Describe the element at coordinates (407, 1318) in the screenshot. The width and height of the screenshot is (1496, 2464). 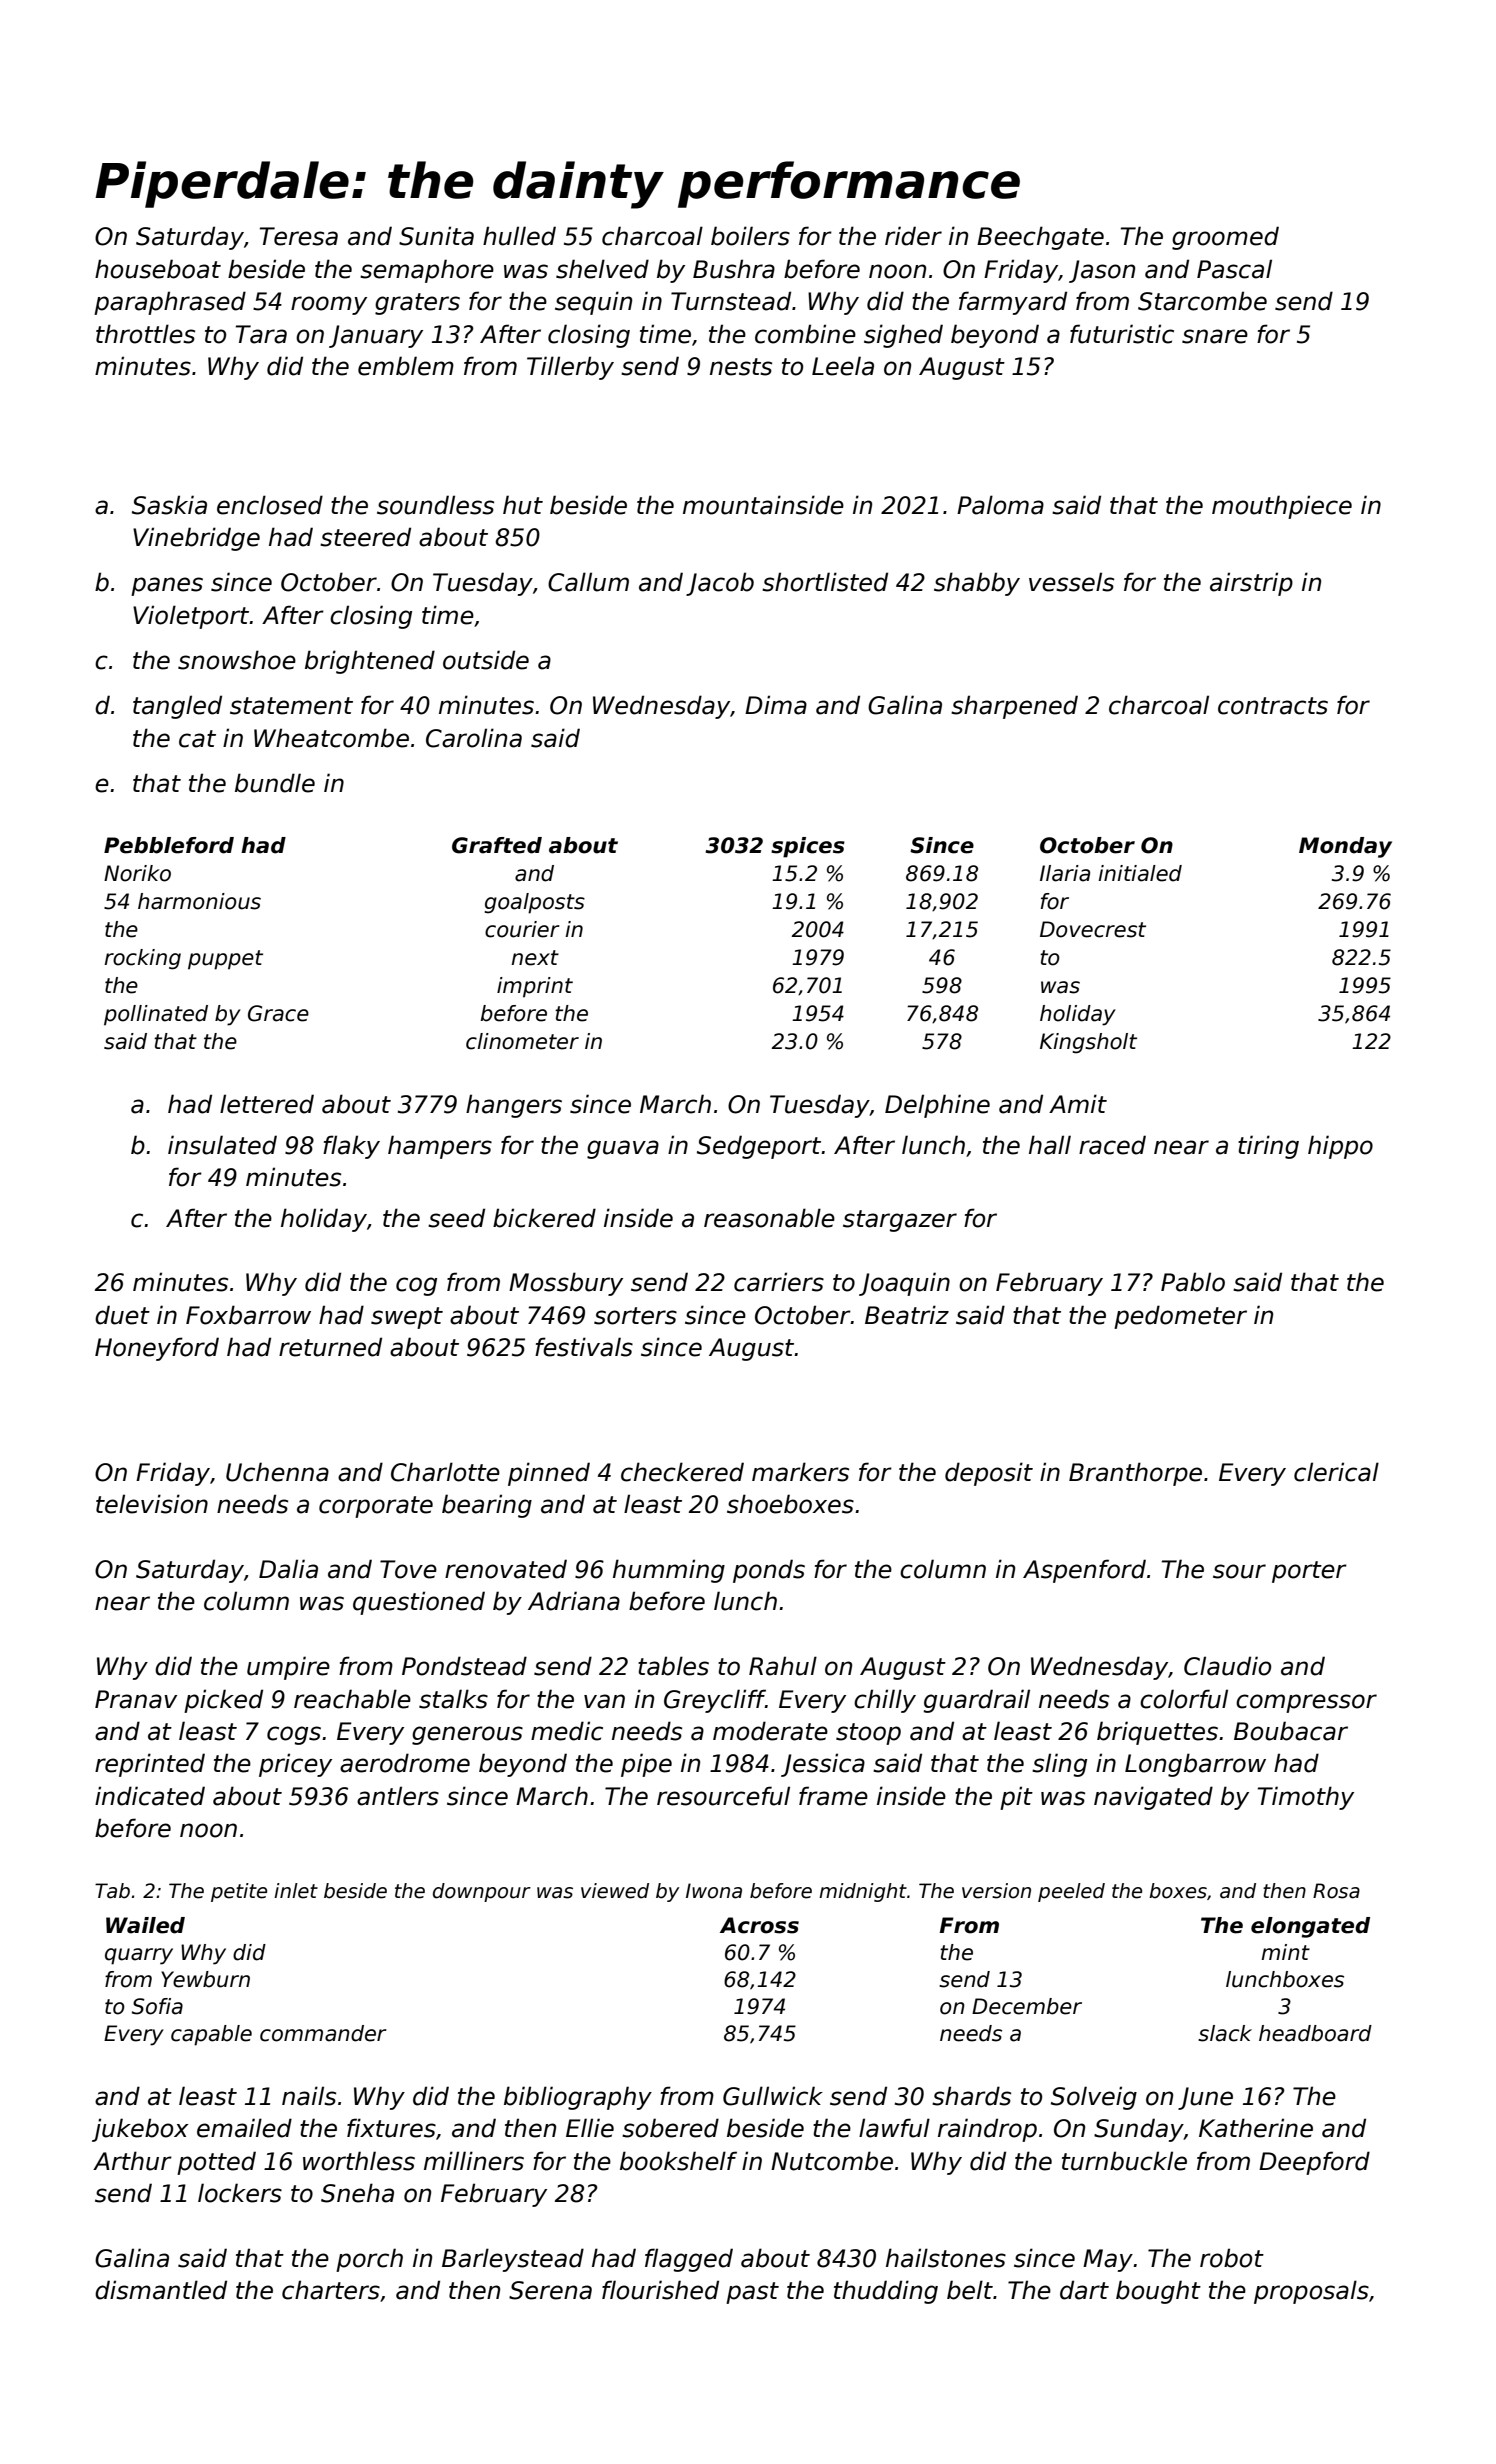
I see `swept` at that location.
